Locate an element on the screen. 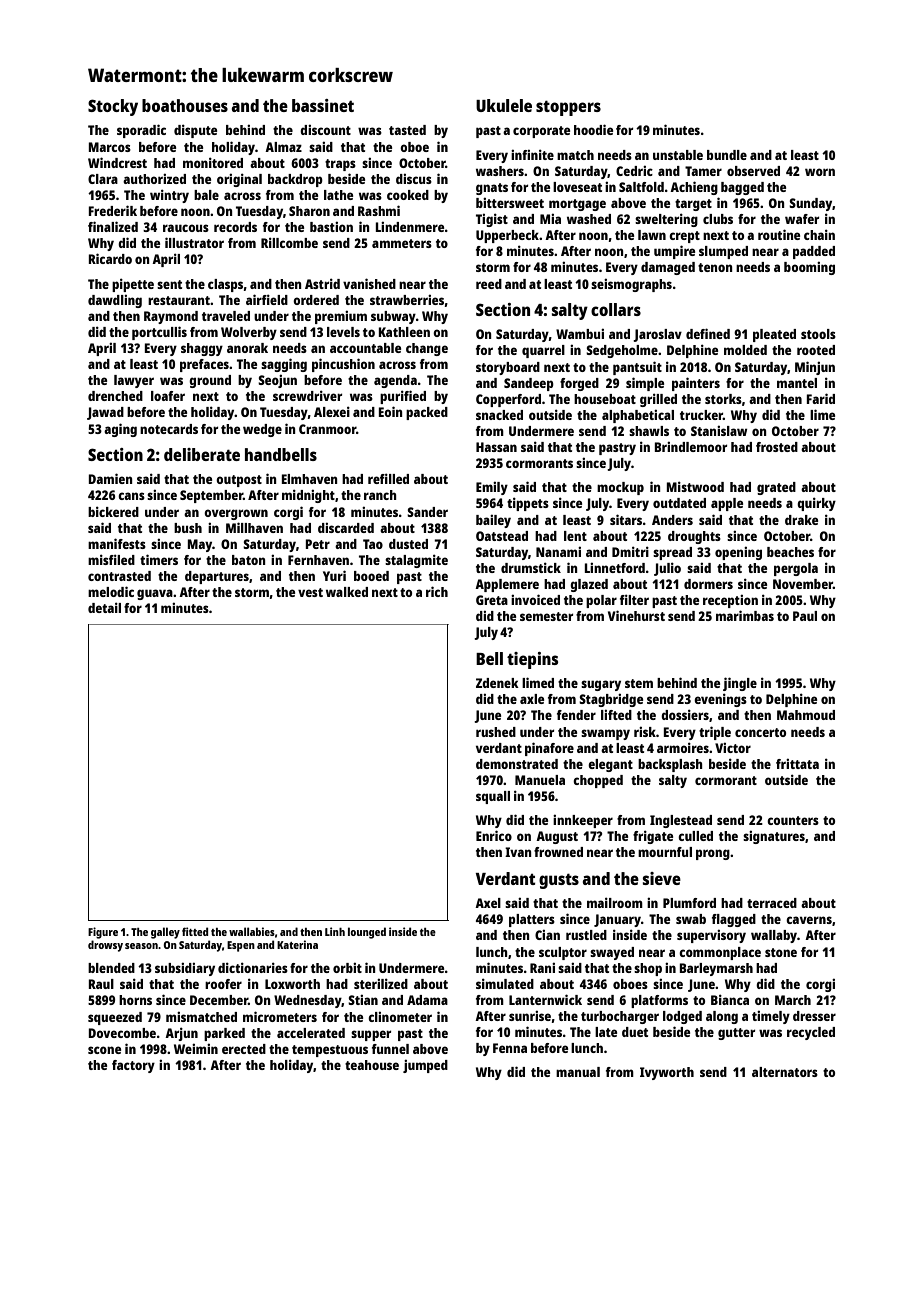  damaged is located at coordinates (668, 268).
